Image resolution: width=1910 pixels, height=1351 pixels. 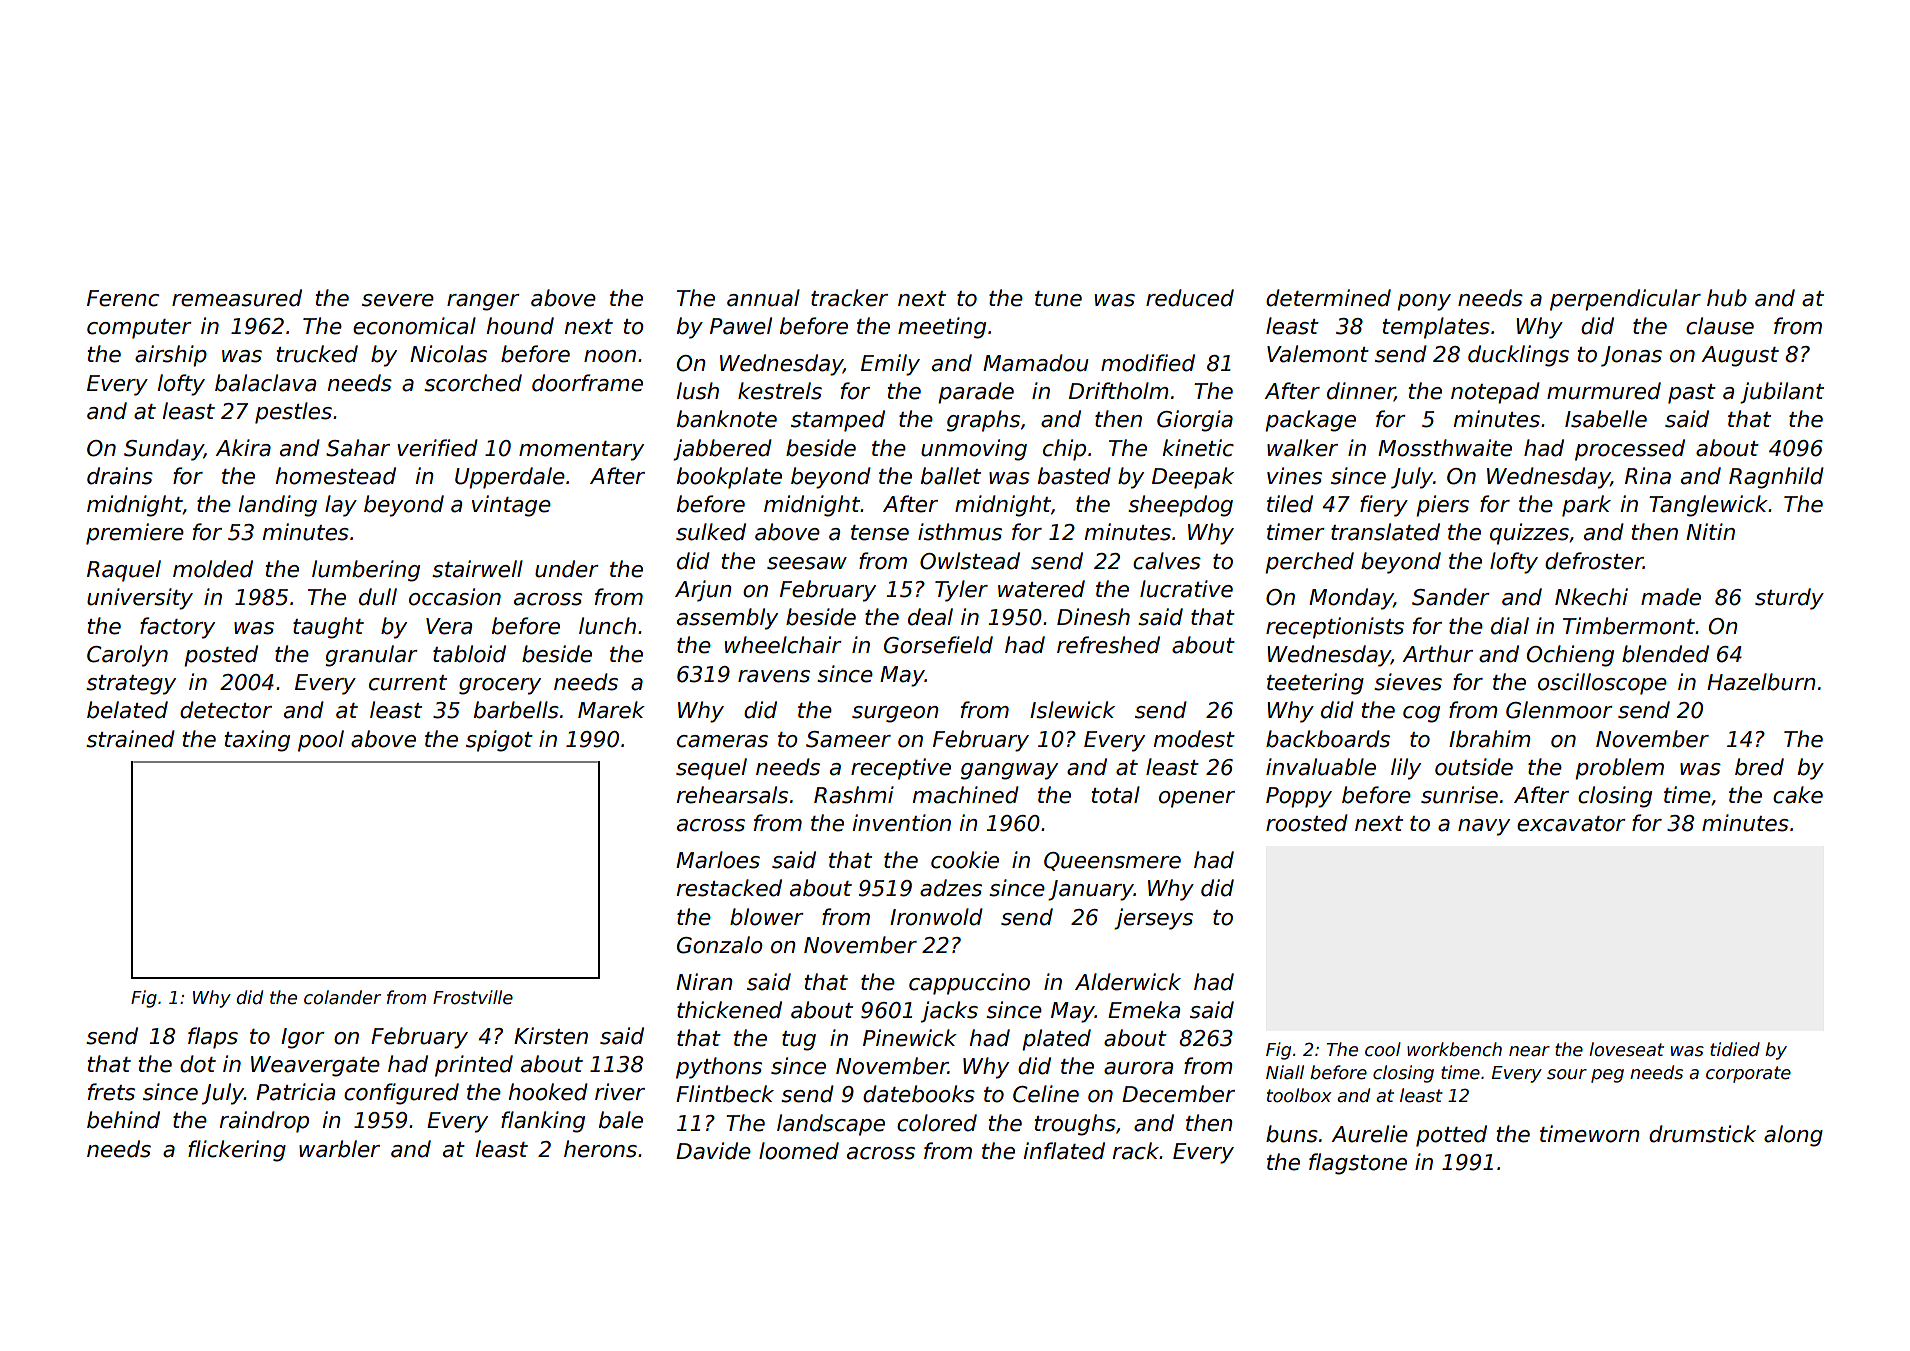 What do you see at coordinates (483, 302) in the image?
I see `ranger` at bounding box center [483, 302].
